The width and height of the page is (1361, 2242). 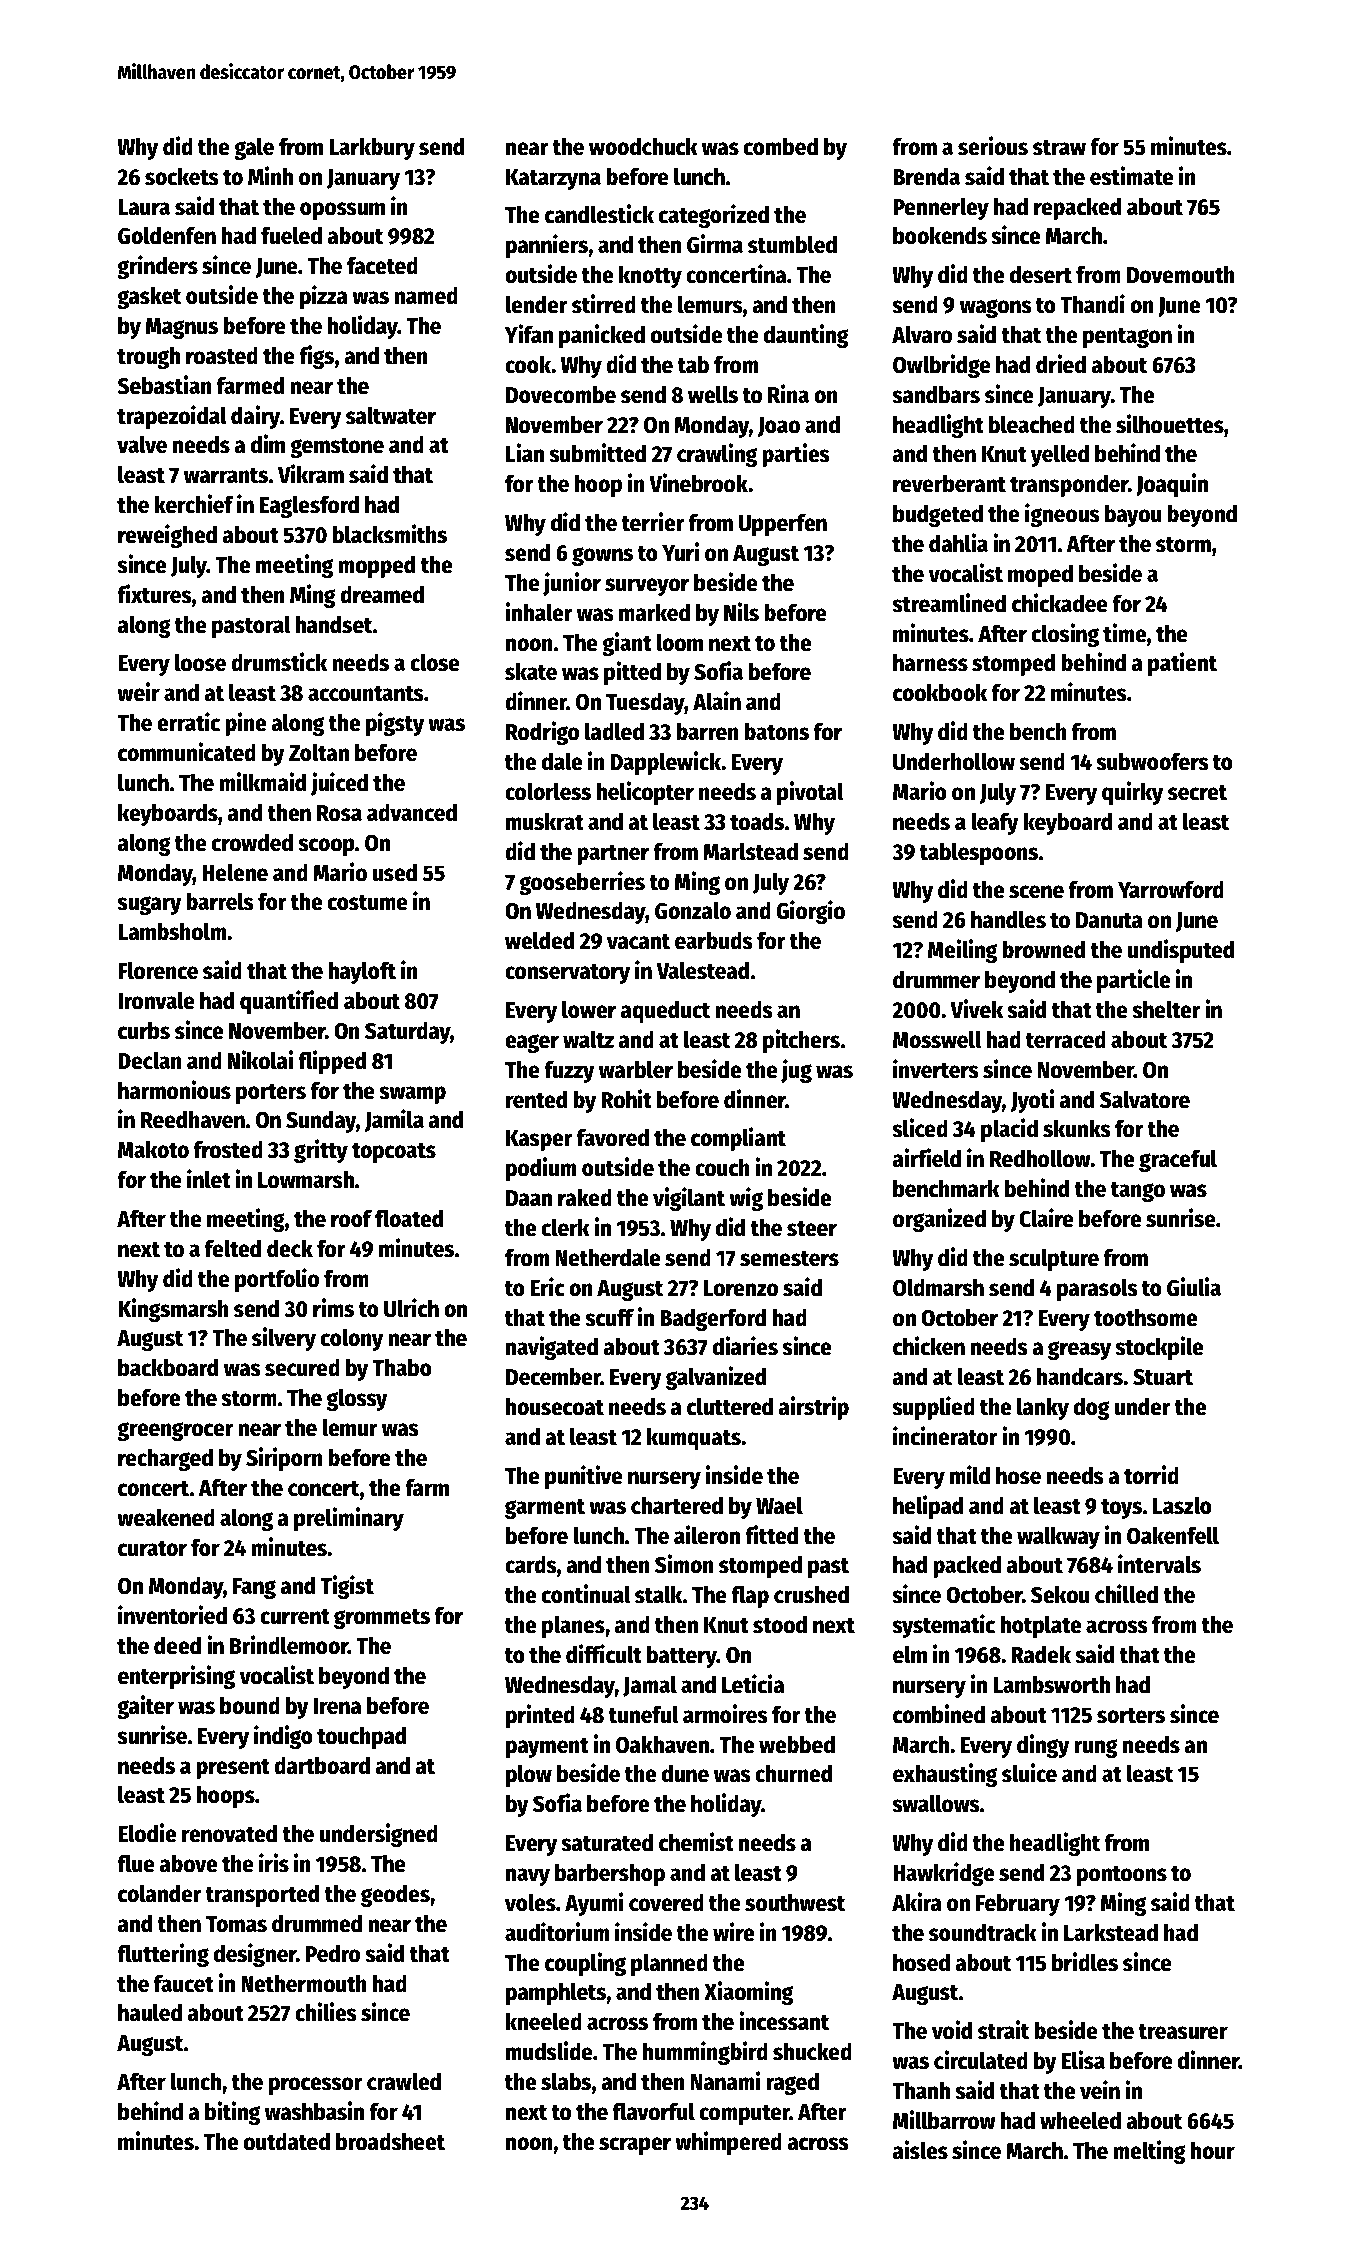 I want to click on Vivek, so click(x=976, y=1009).
